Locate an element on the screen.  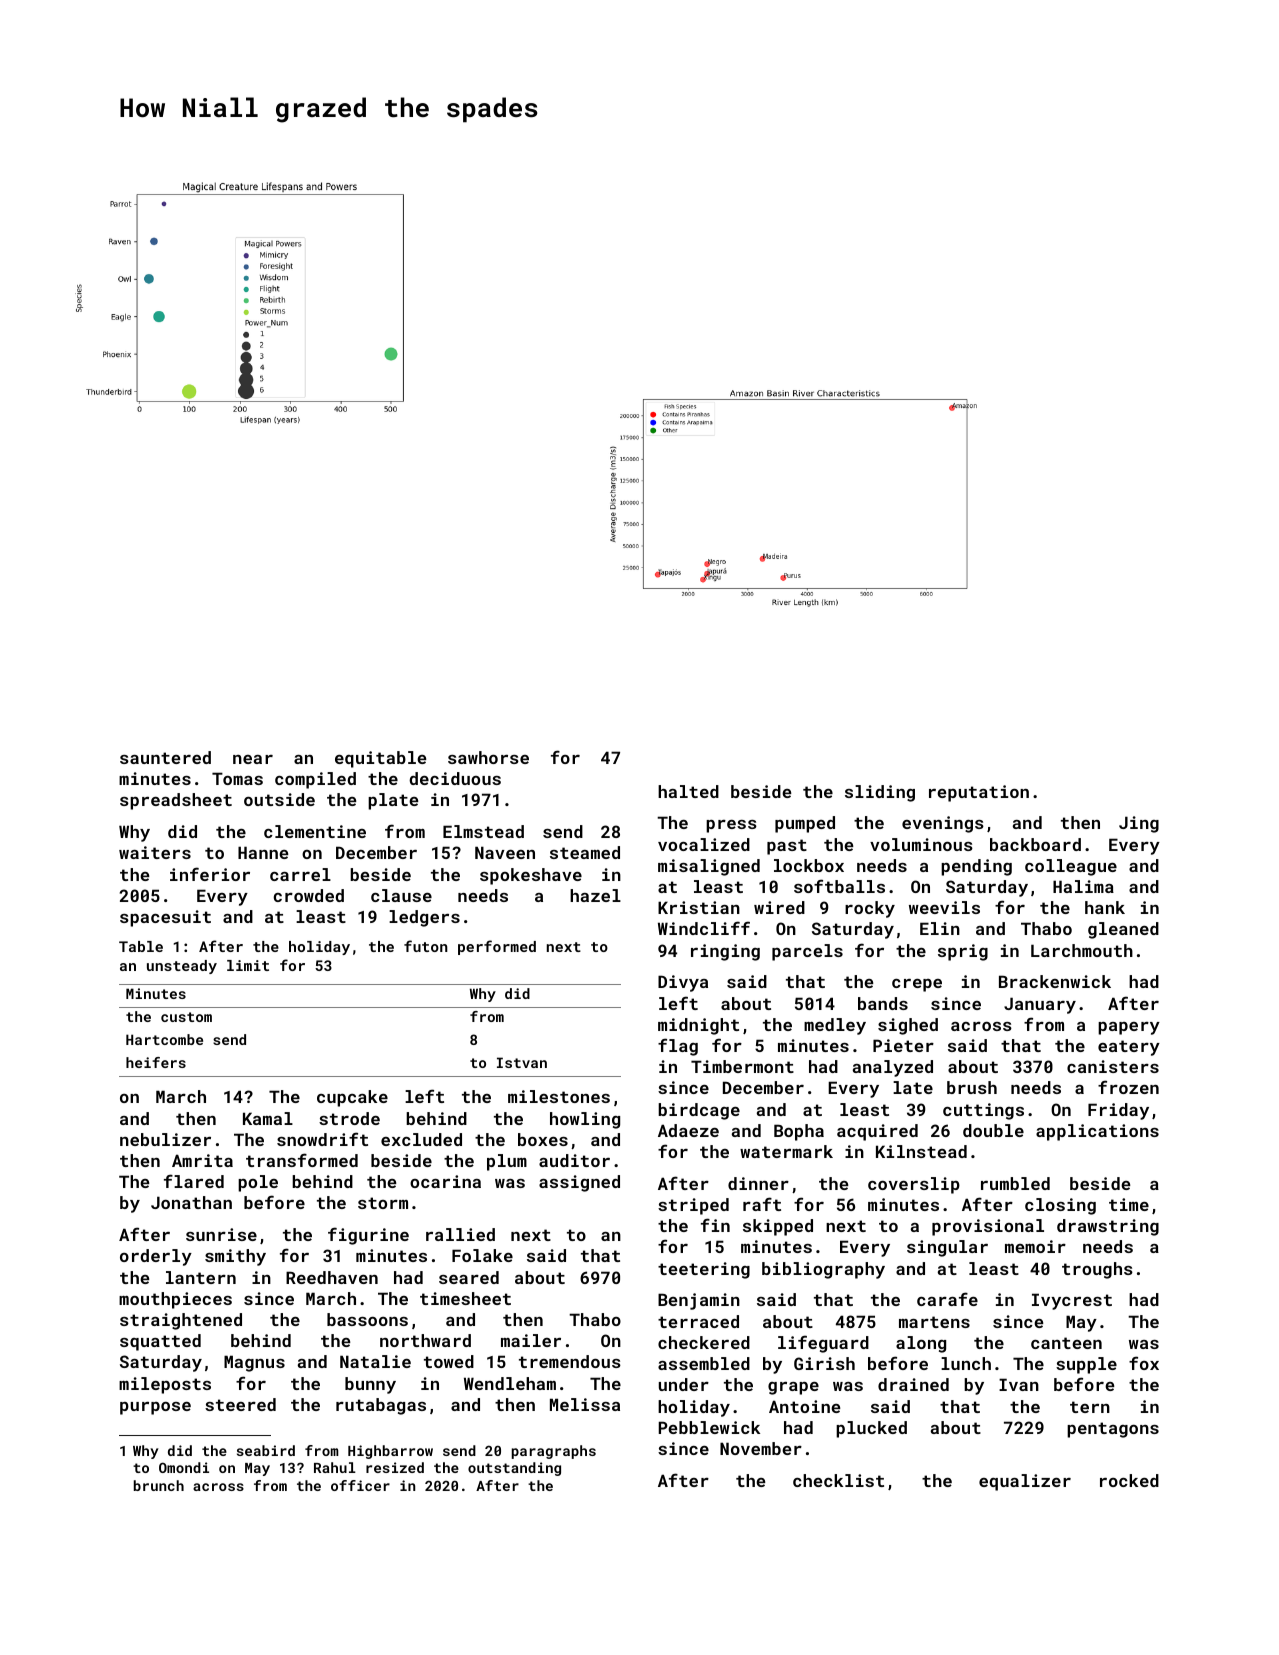
rocked is located at coordinates (1129, 1480).
